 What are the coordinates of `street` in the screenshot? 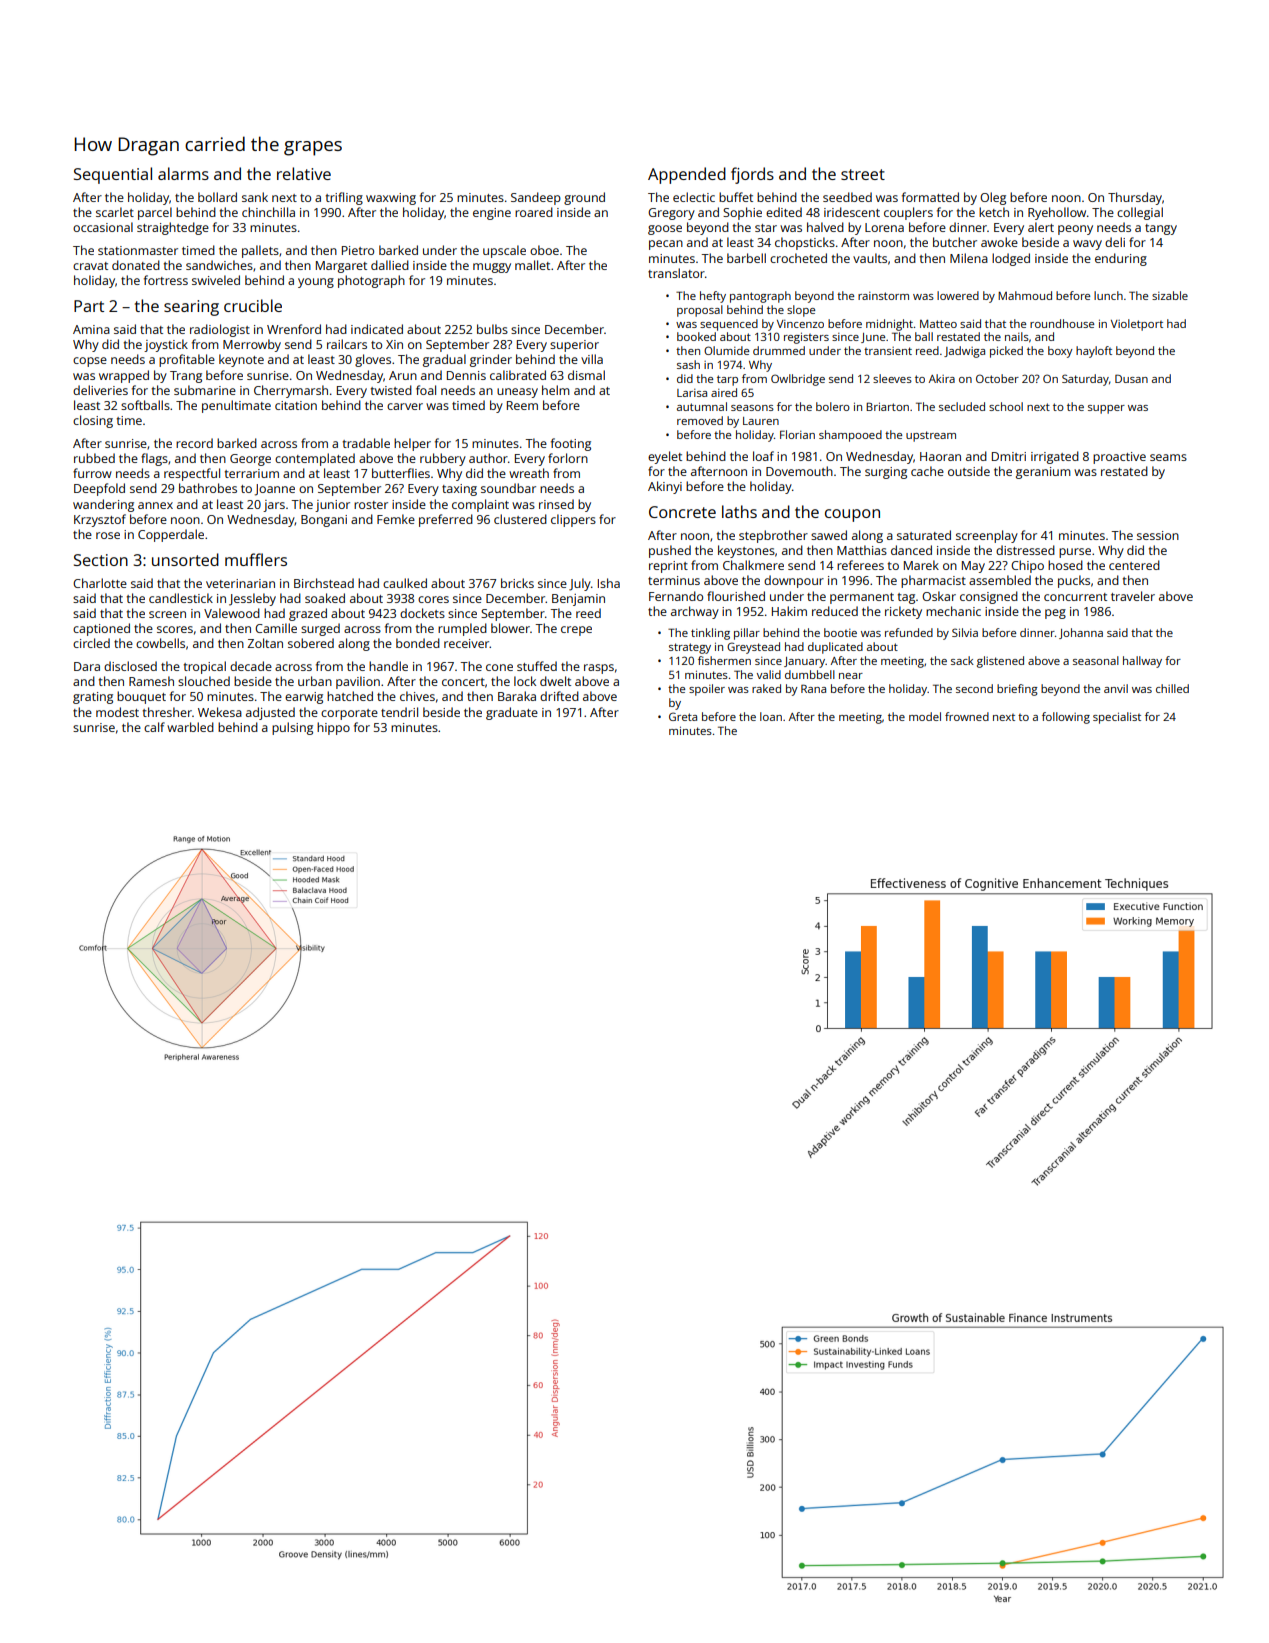 It's located at (863, 174).
